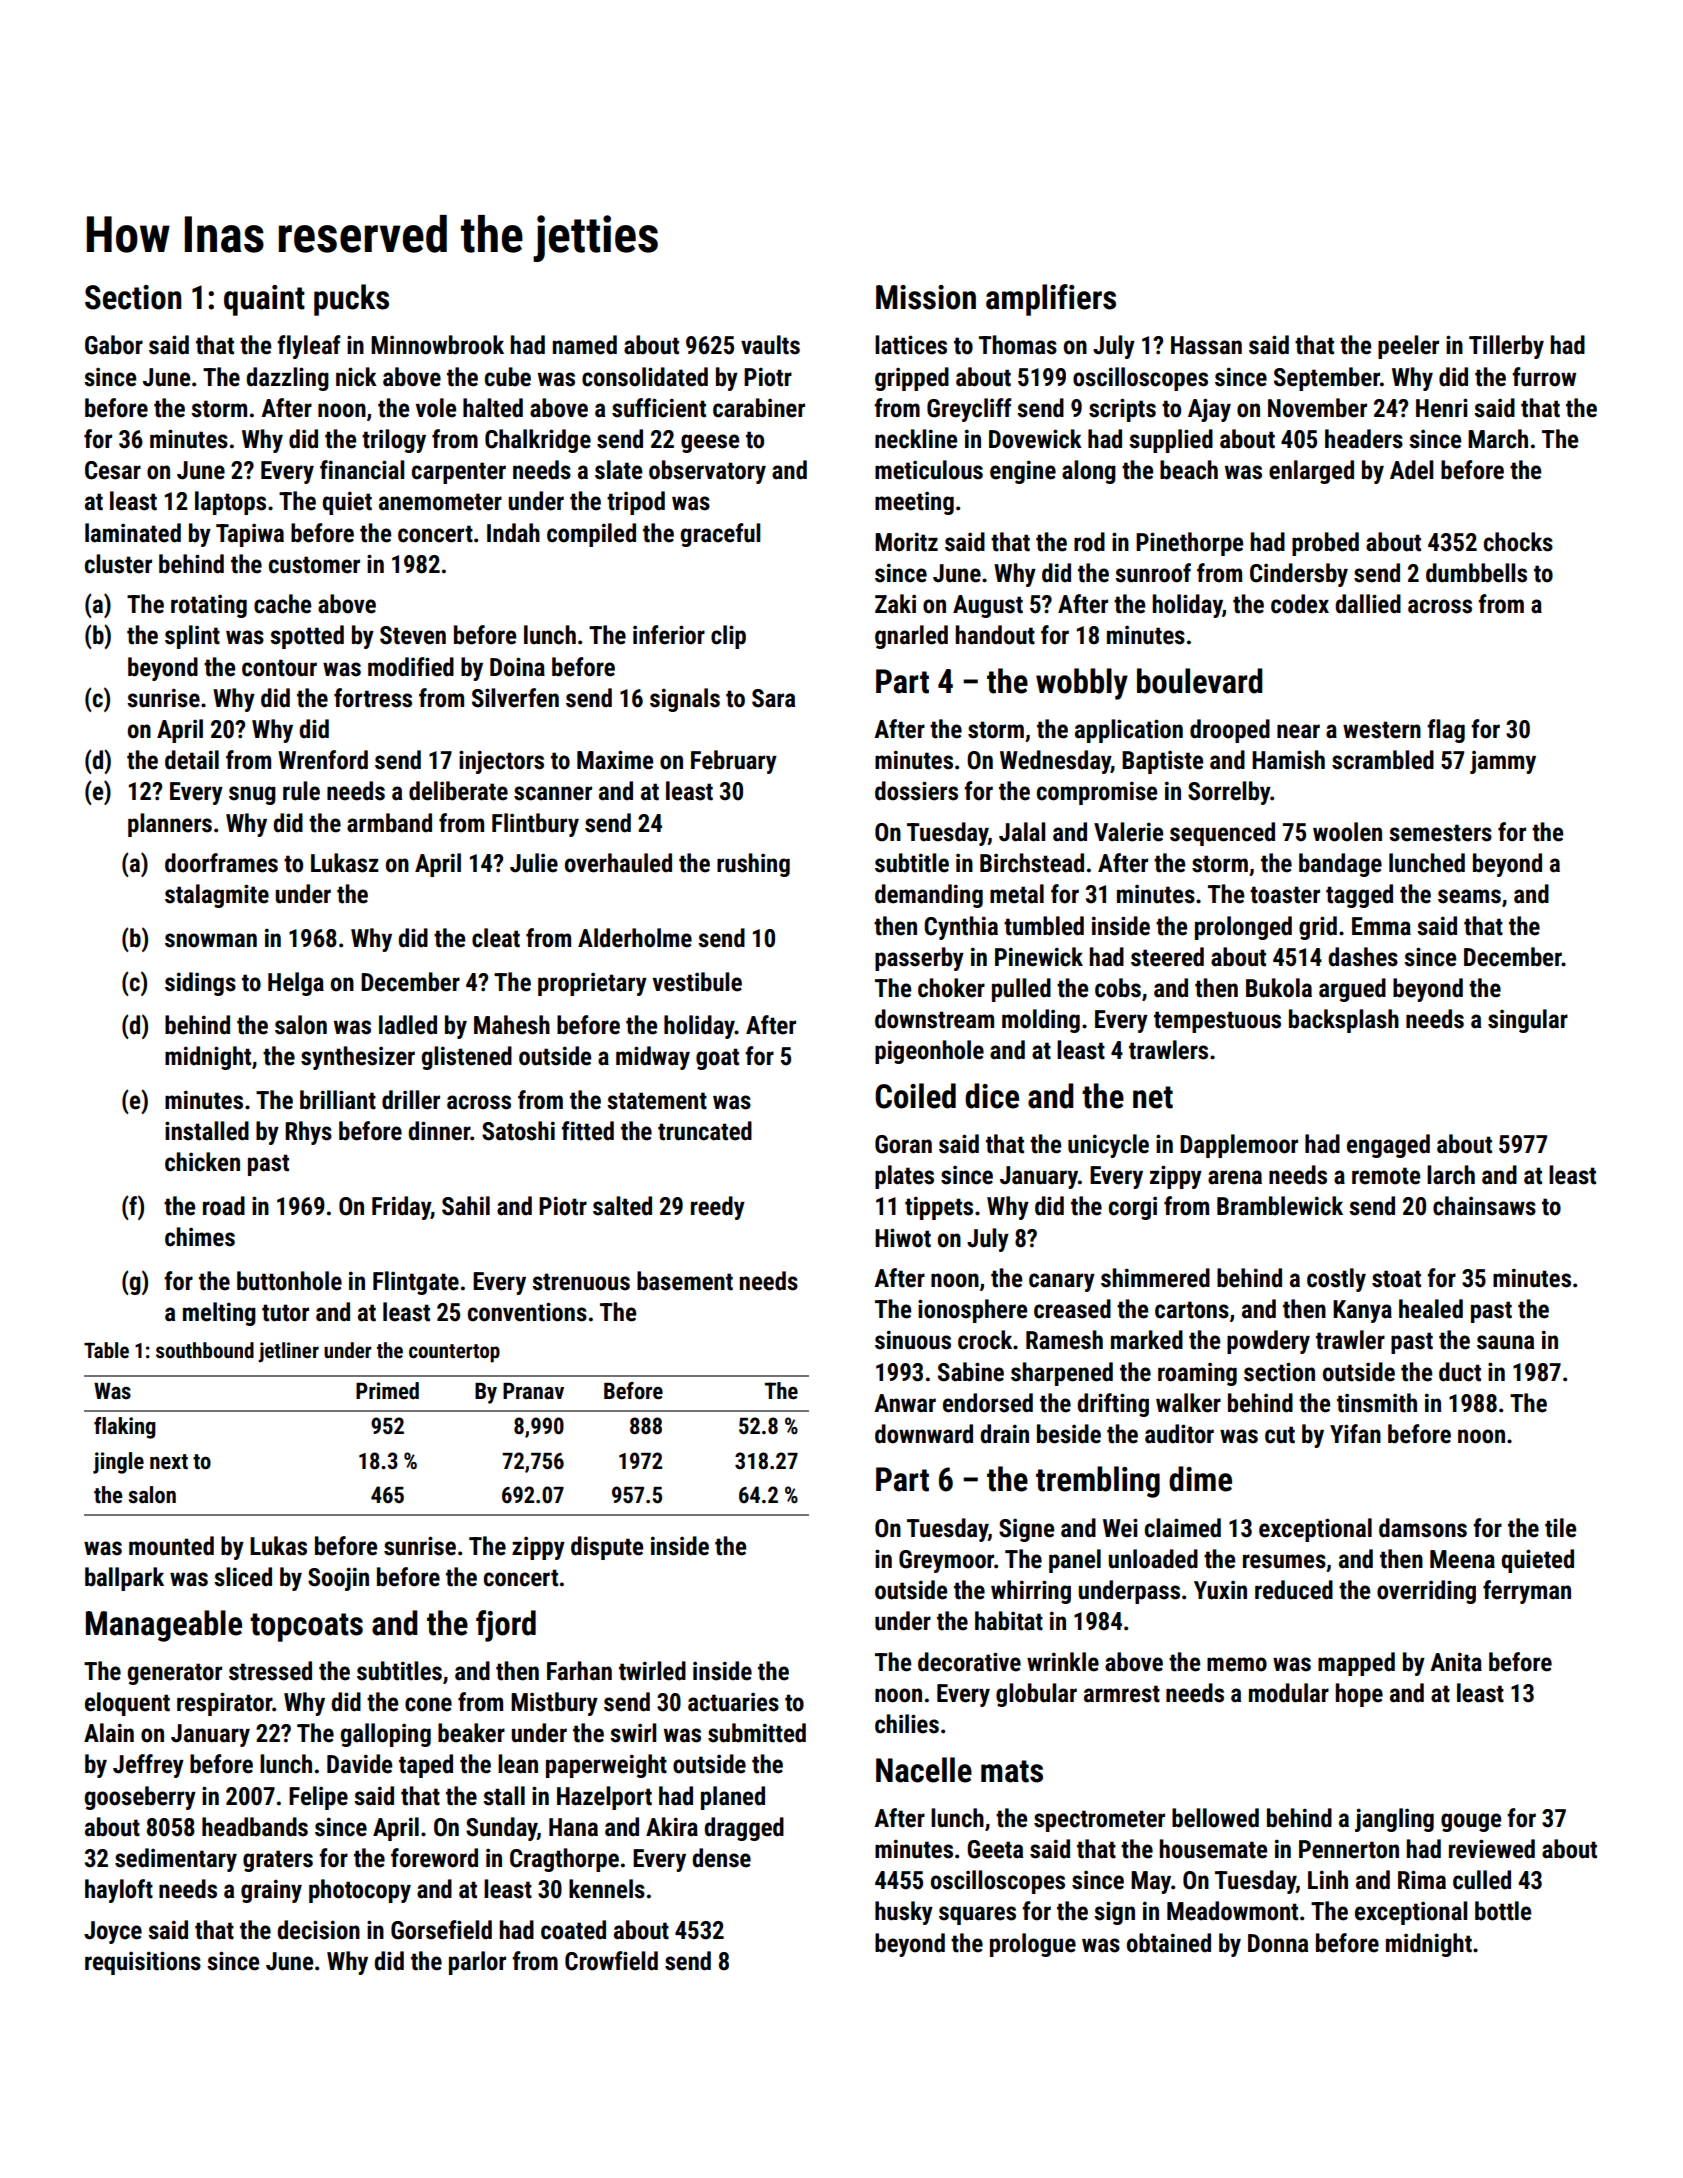  Describe the element at coordinates (1388, 1146) in the page. I see `engaged` at that location.
